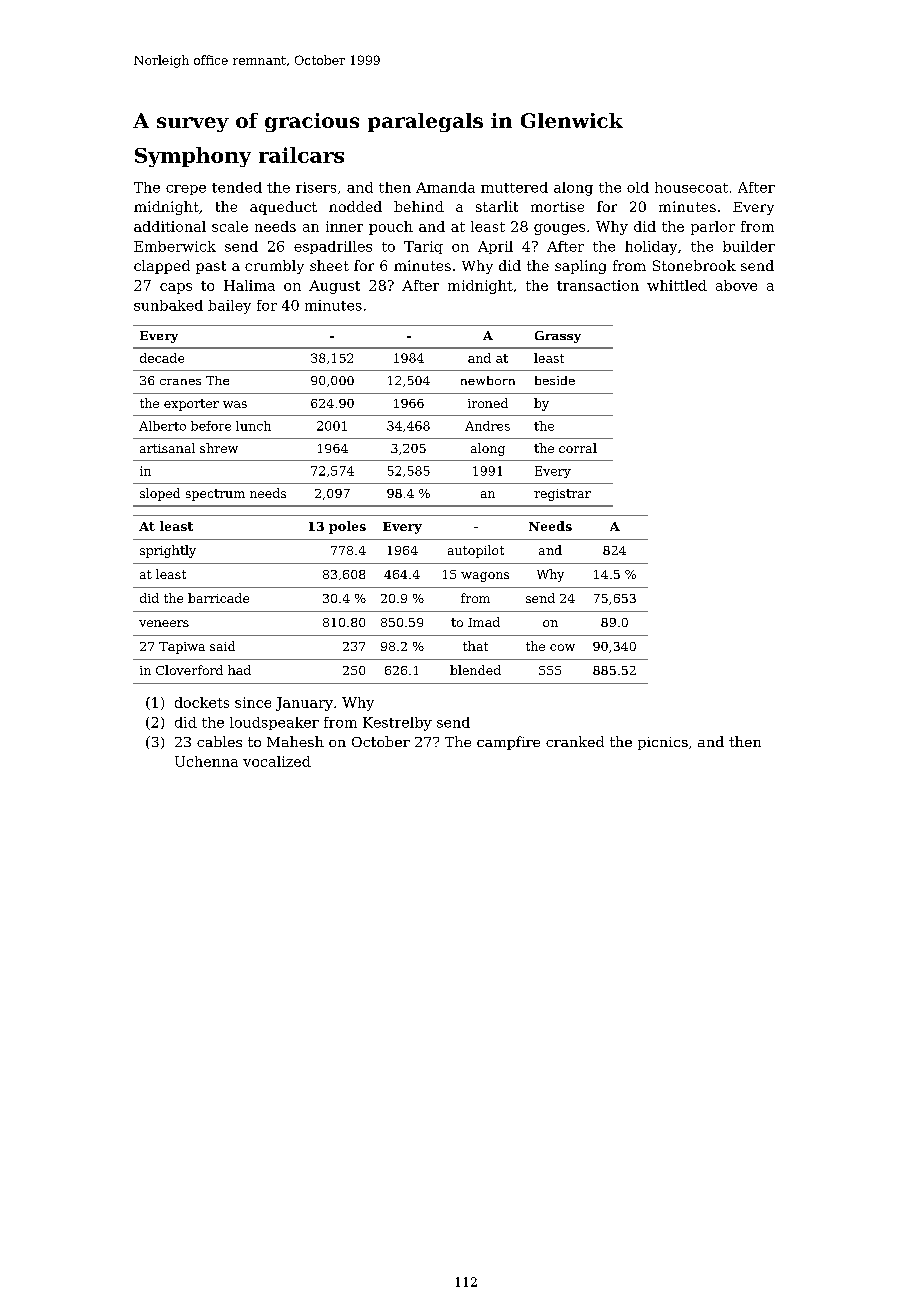  I want to click on registrar, so click(562, 495).
